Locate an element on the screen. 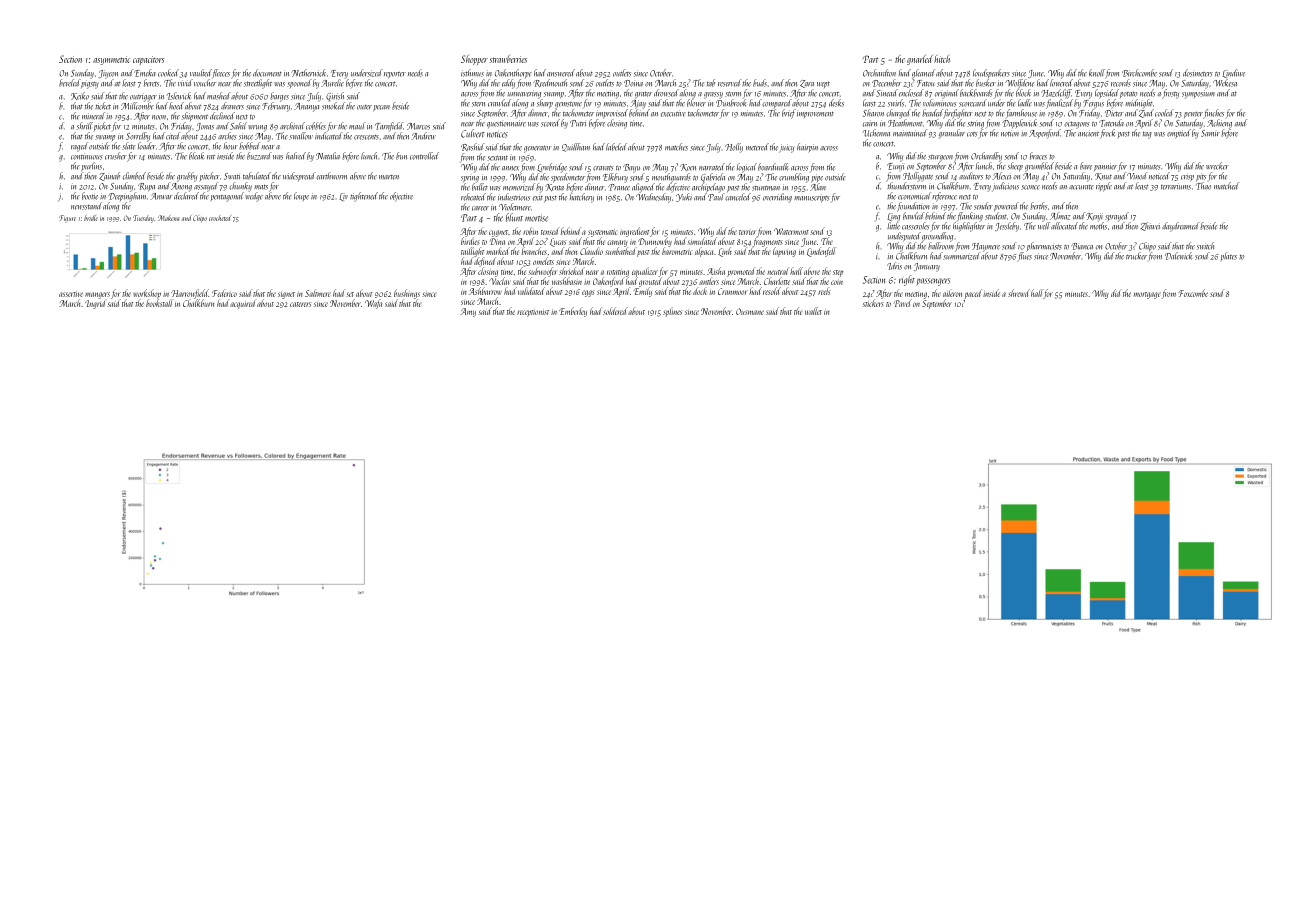 The width and height of the screenshot is (1308, 924). capacitors is located at coordinates (149, 60).
